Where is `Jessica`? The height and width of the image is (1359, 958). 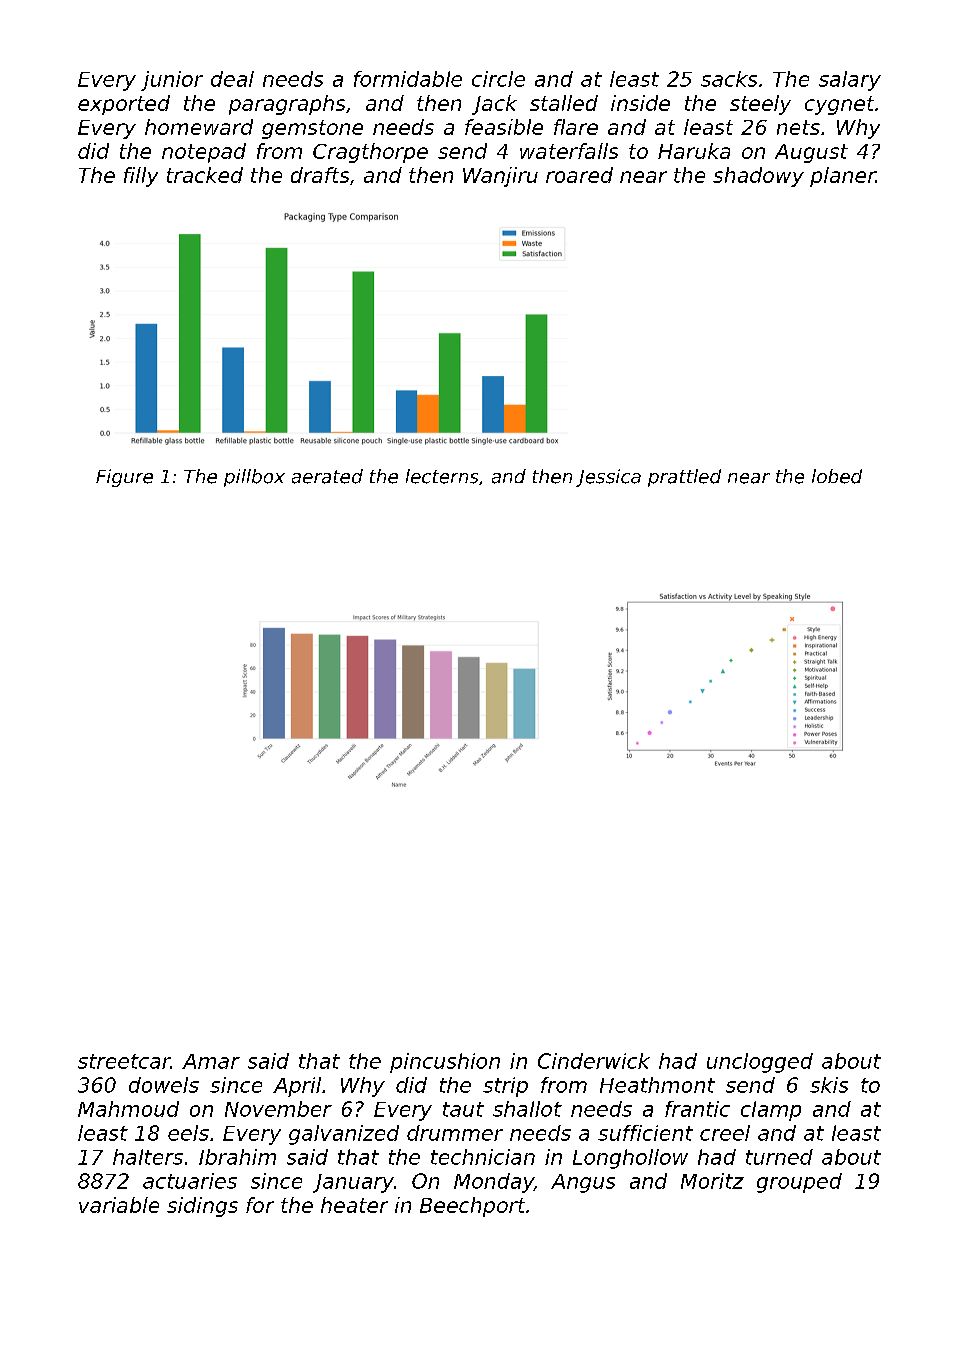 Jessica is located at coordinates (608, 478).
